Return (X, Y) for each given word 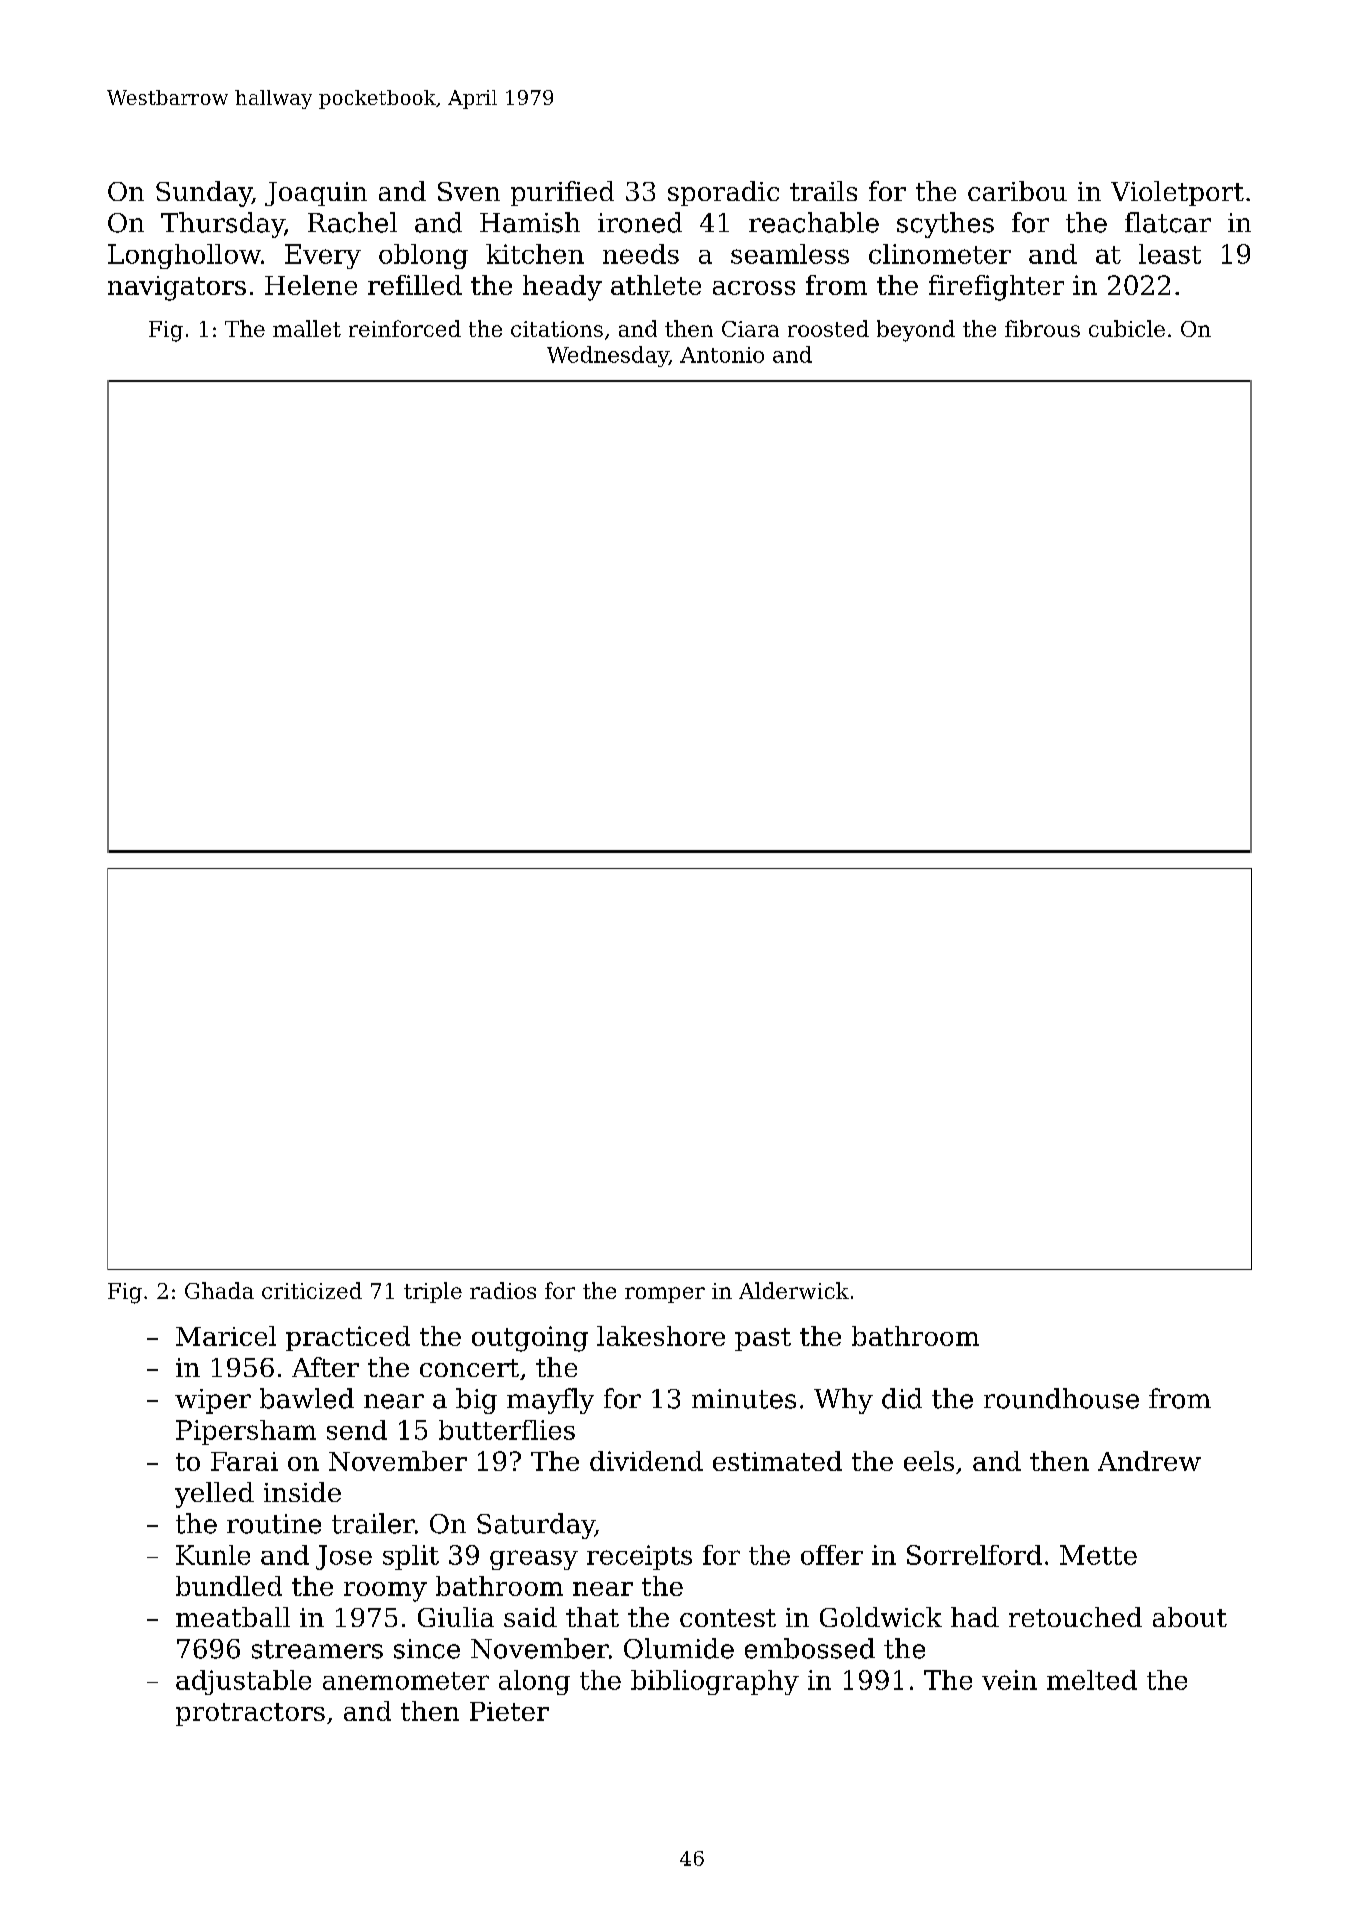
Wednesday (608, 356)
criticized (312, 1290)
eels (929, 1461)
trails (823, 191)
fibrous (1042, 328)
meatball (233, 1617)
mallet (307, 328)
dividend (646, 1461)
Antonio (722, 355)
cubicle (1127, 328)
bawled (307, 1398)
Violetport (1177, 193)
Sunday (204, 194)
